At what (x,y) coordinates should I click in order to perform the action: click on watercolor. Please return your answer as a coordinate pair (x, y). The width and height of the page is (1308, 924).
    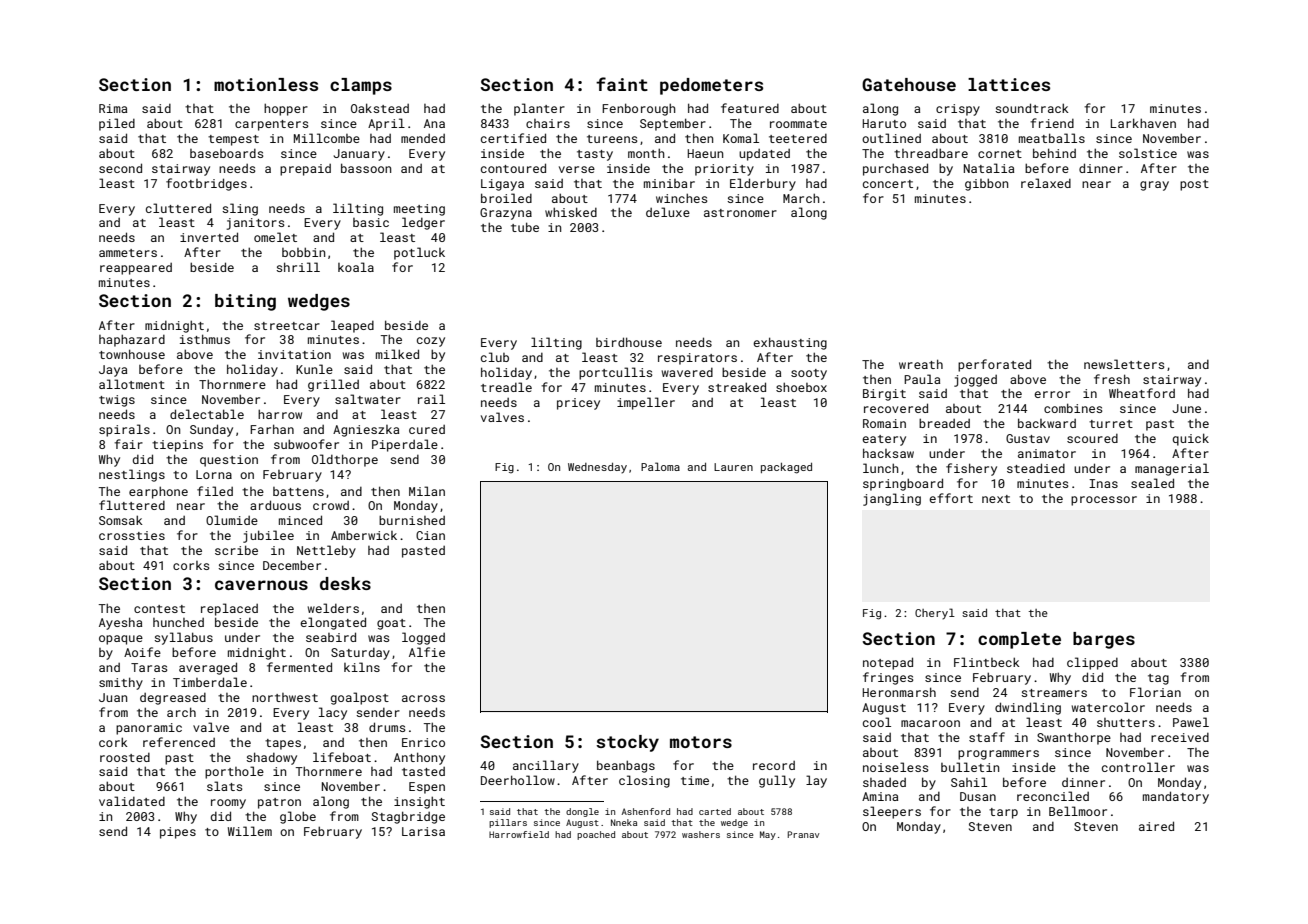
    Looking at the image, I should click on (1108, 707).
